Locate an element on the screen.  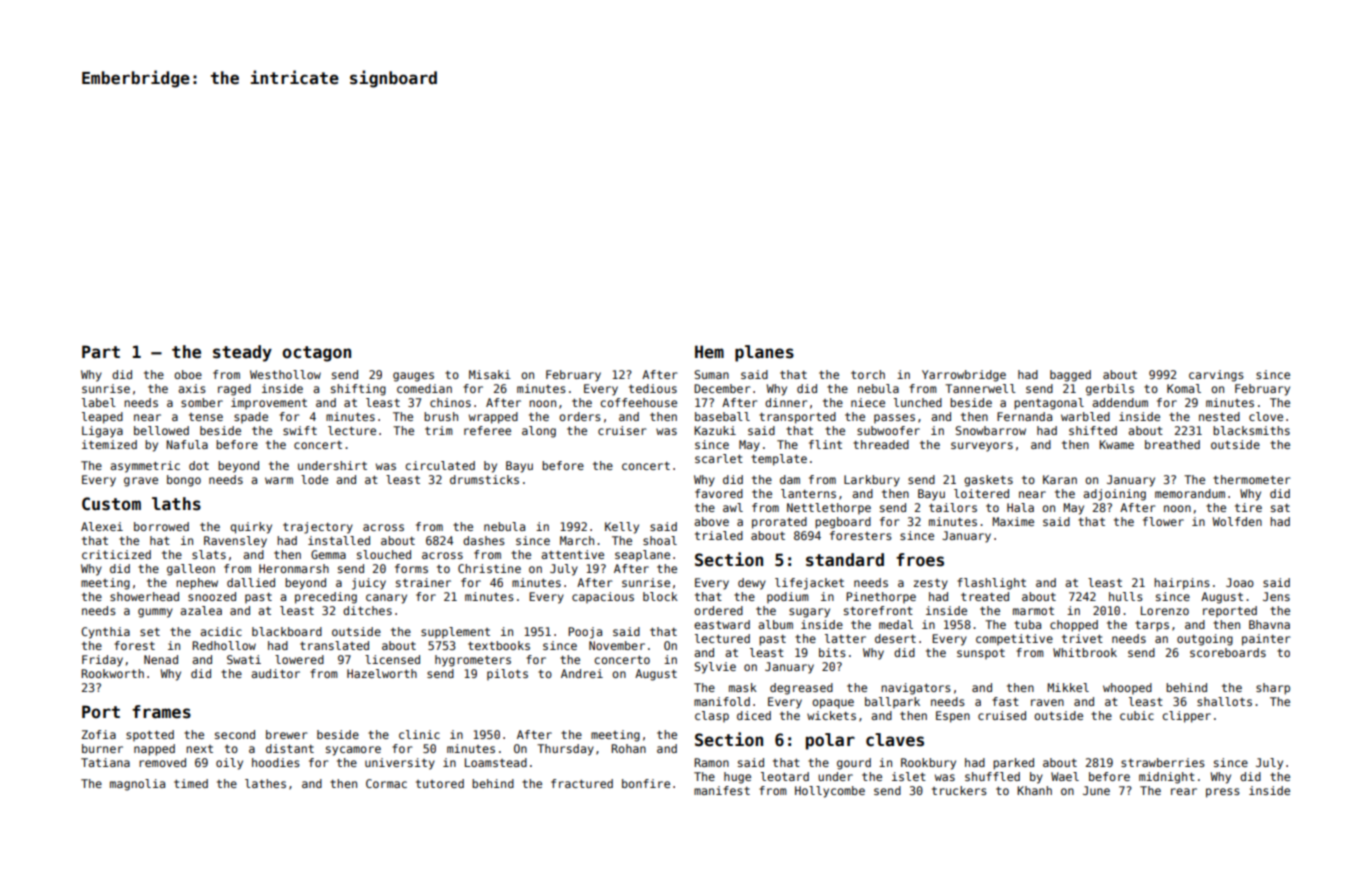
leaped is located at coordinates (102, 418).
